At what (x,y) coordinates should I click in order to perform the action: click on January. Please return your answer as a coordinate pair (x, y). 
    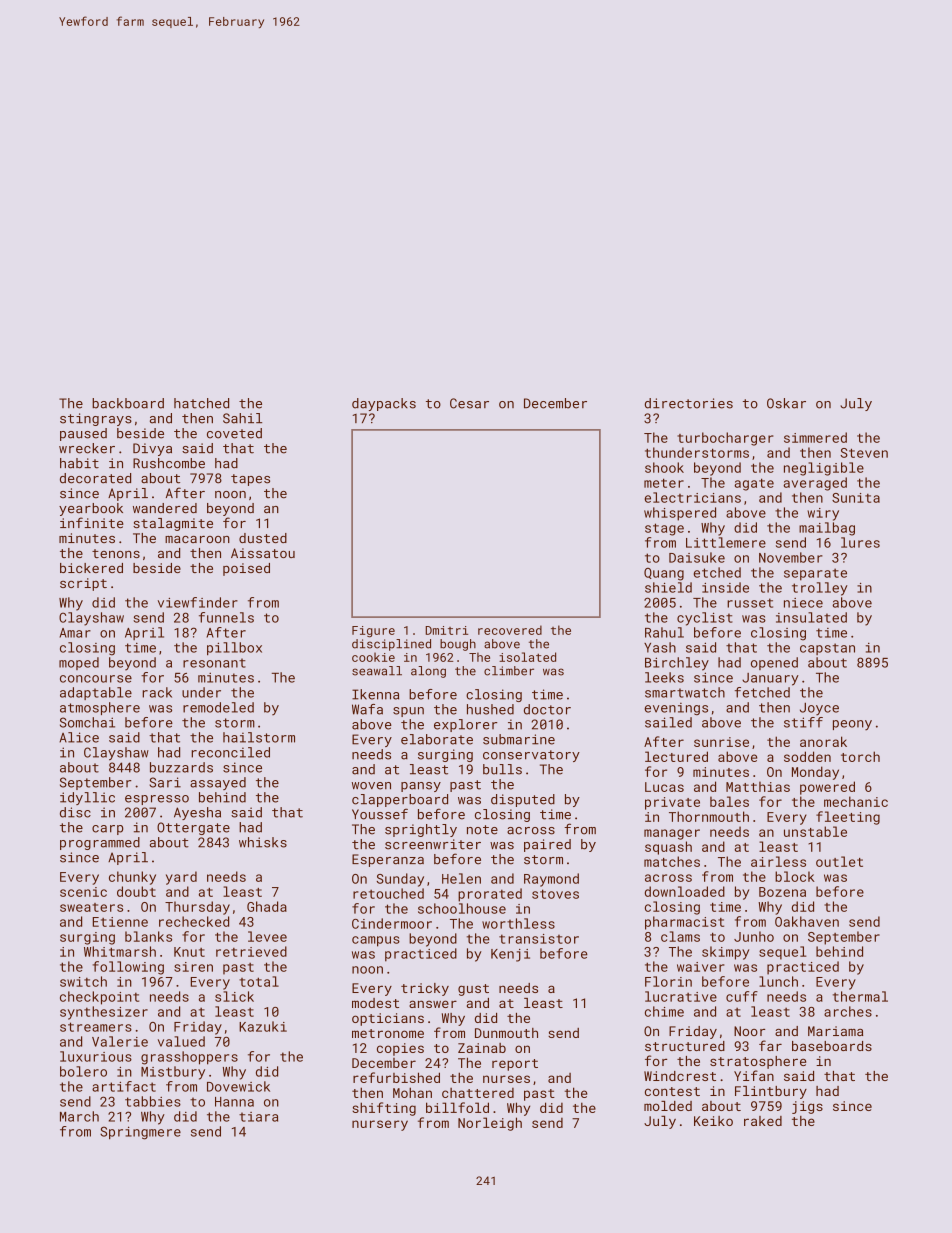
    Looking at the image, I should click on (770, 679).
